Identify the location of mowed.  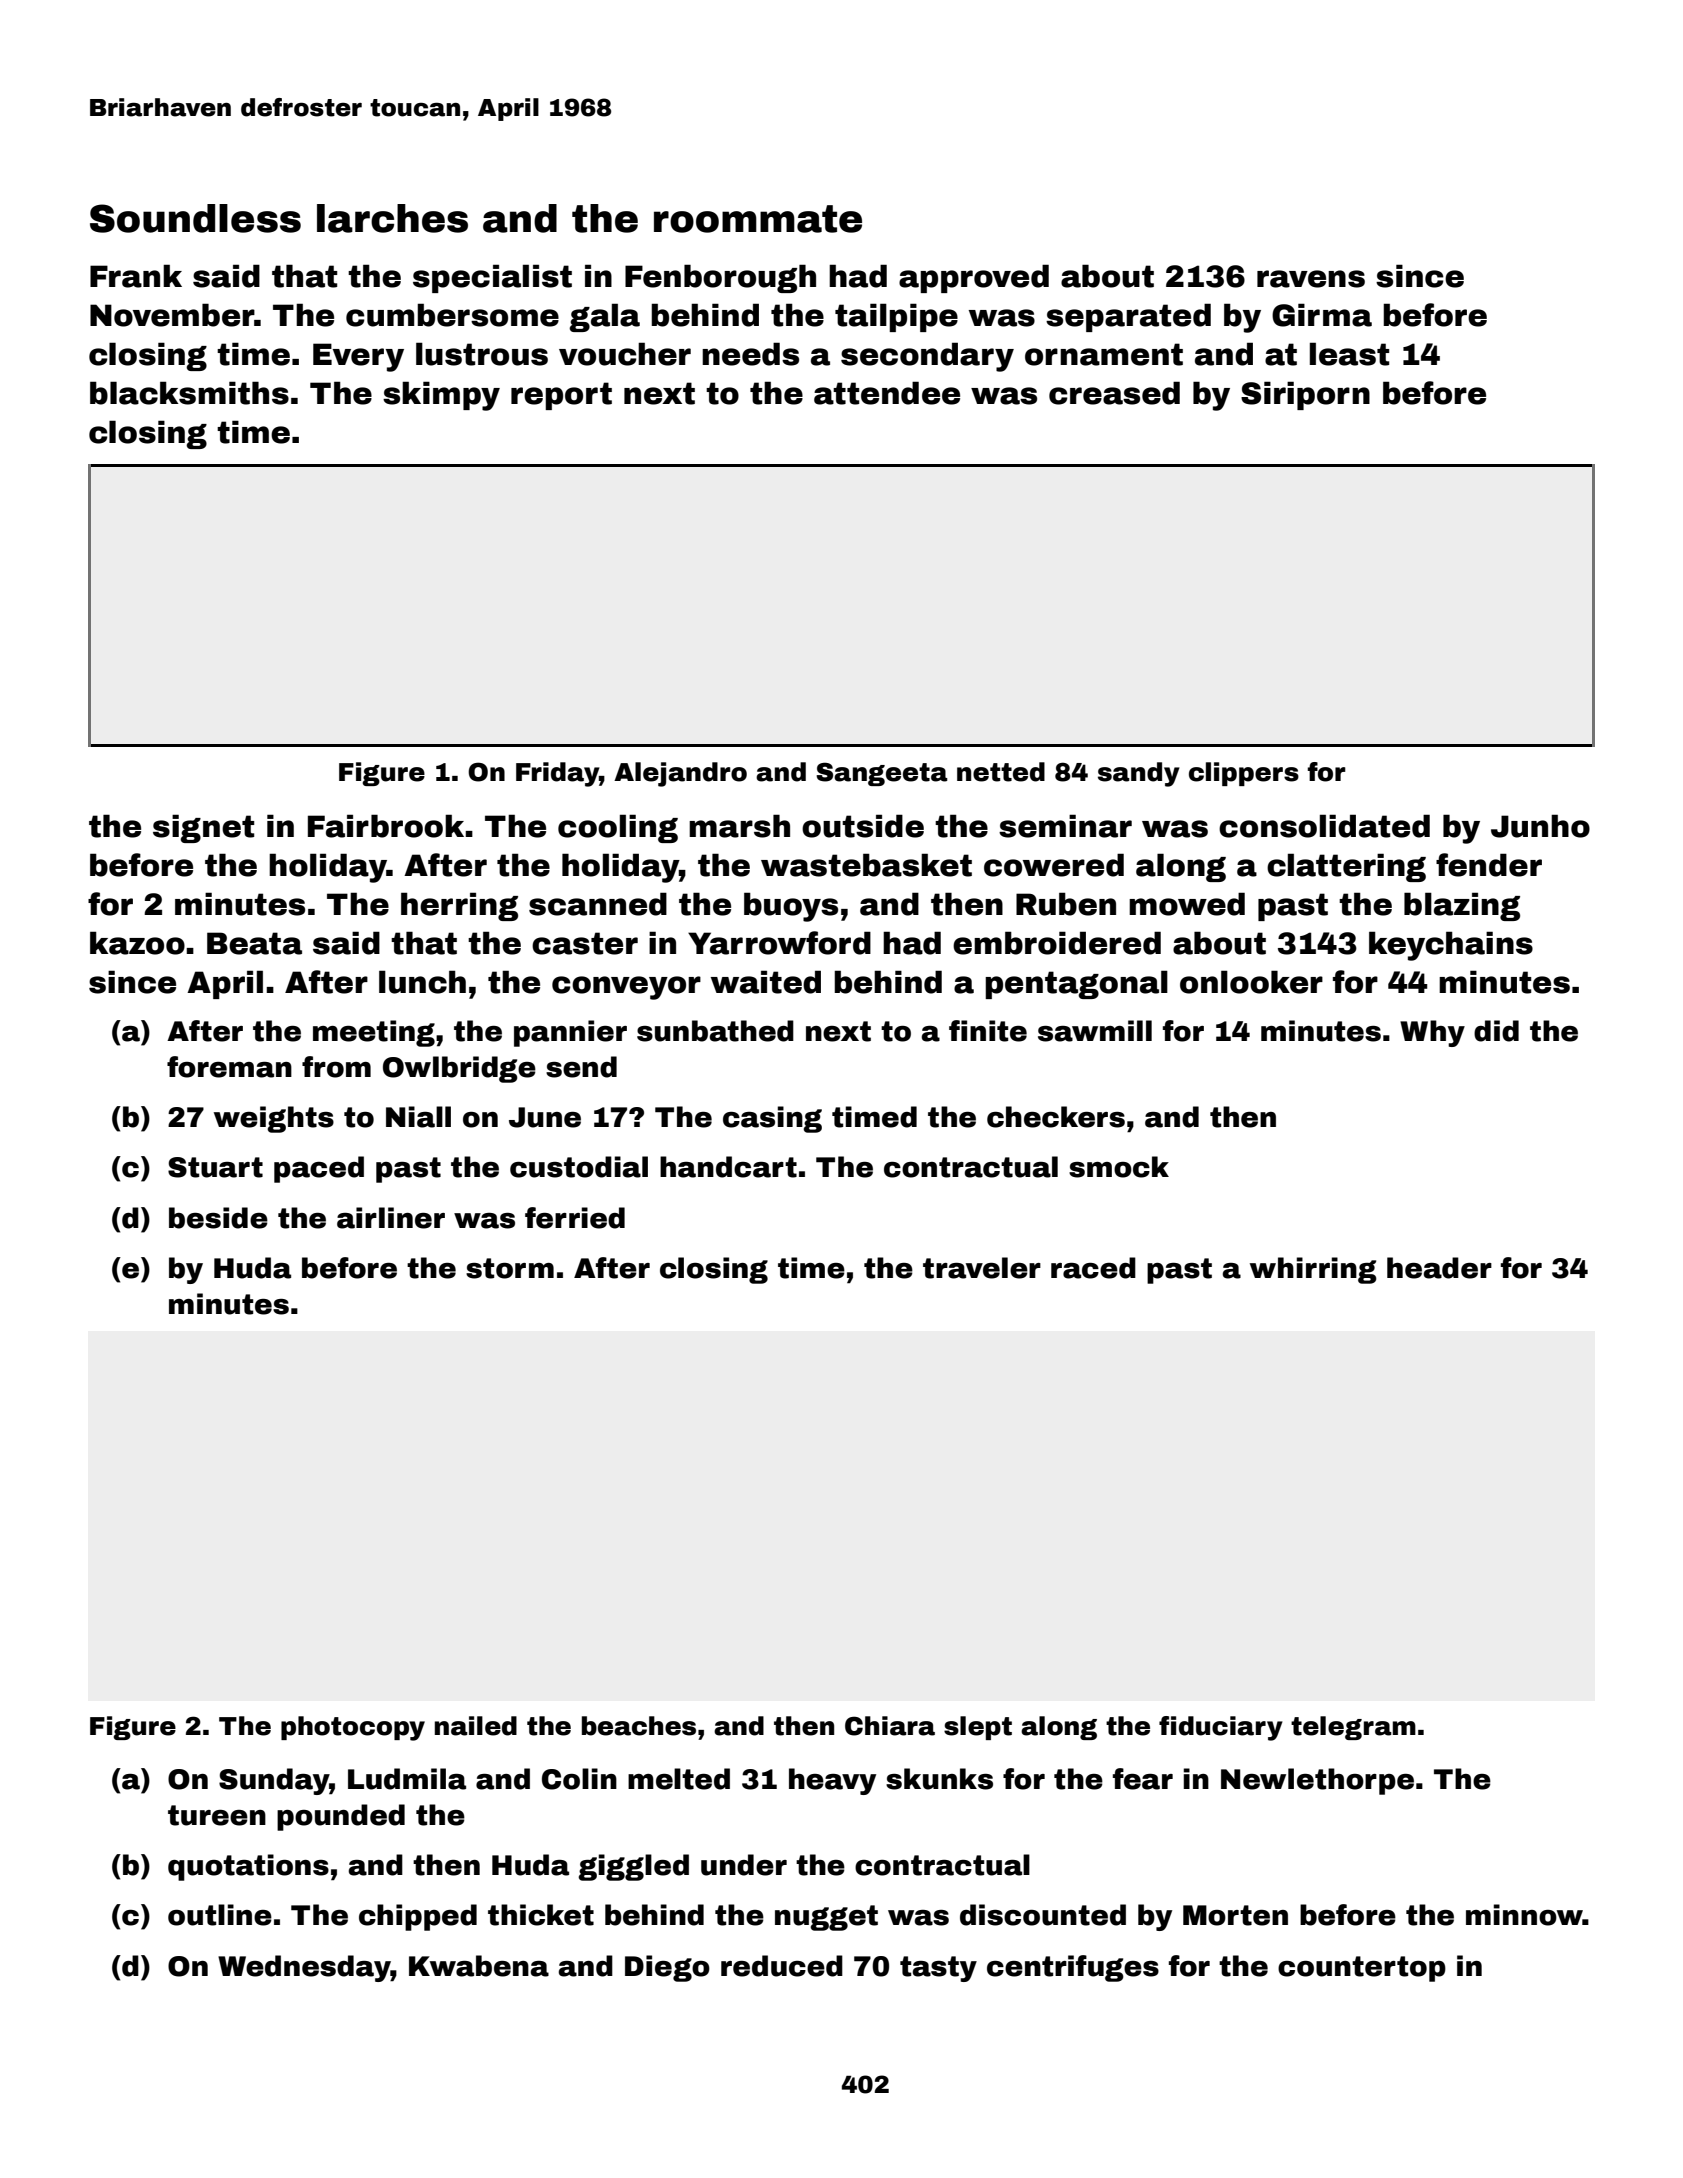
(1187, 904).
